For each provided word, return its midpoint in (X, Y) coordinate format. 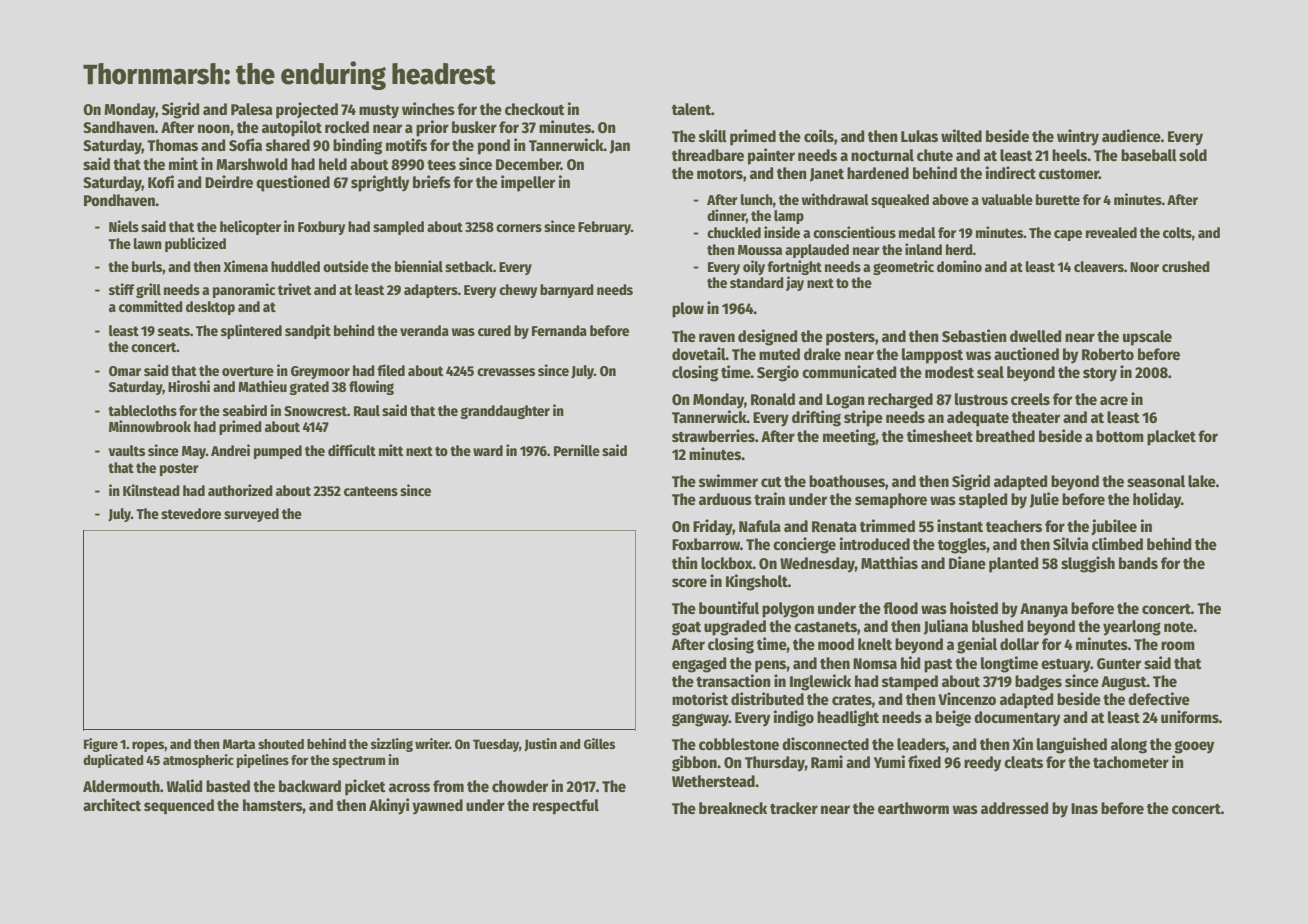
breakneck (733, 808)
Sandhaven (119, 127)
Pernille (577, 450)
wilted (961, 136)
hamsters (273, 805)
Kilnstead (151, 490)
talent (691, 109)
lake (1202, 481)
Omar (125, 371)
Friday (713, 527)
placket (1171, 438)
